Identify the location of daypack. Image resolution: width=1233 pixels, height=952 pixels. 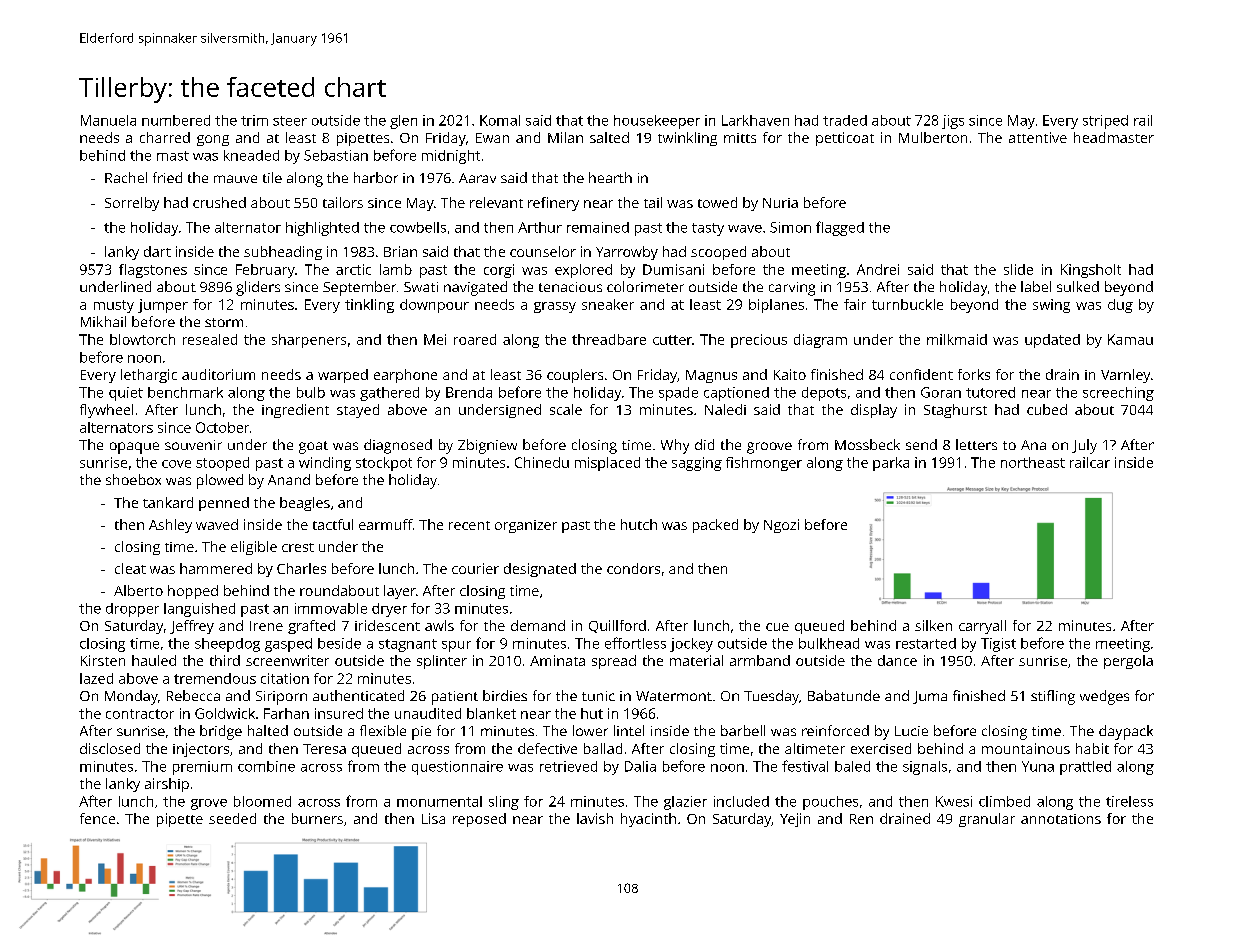
(1126, 732).
